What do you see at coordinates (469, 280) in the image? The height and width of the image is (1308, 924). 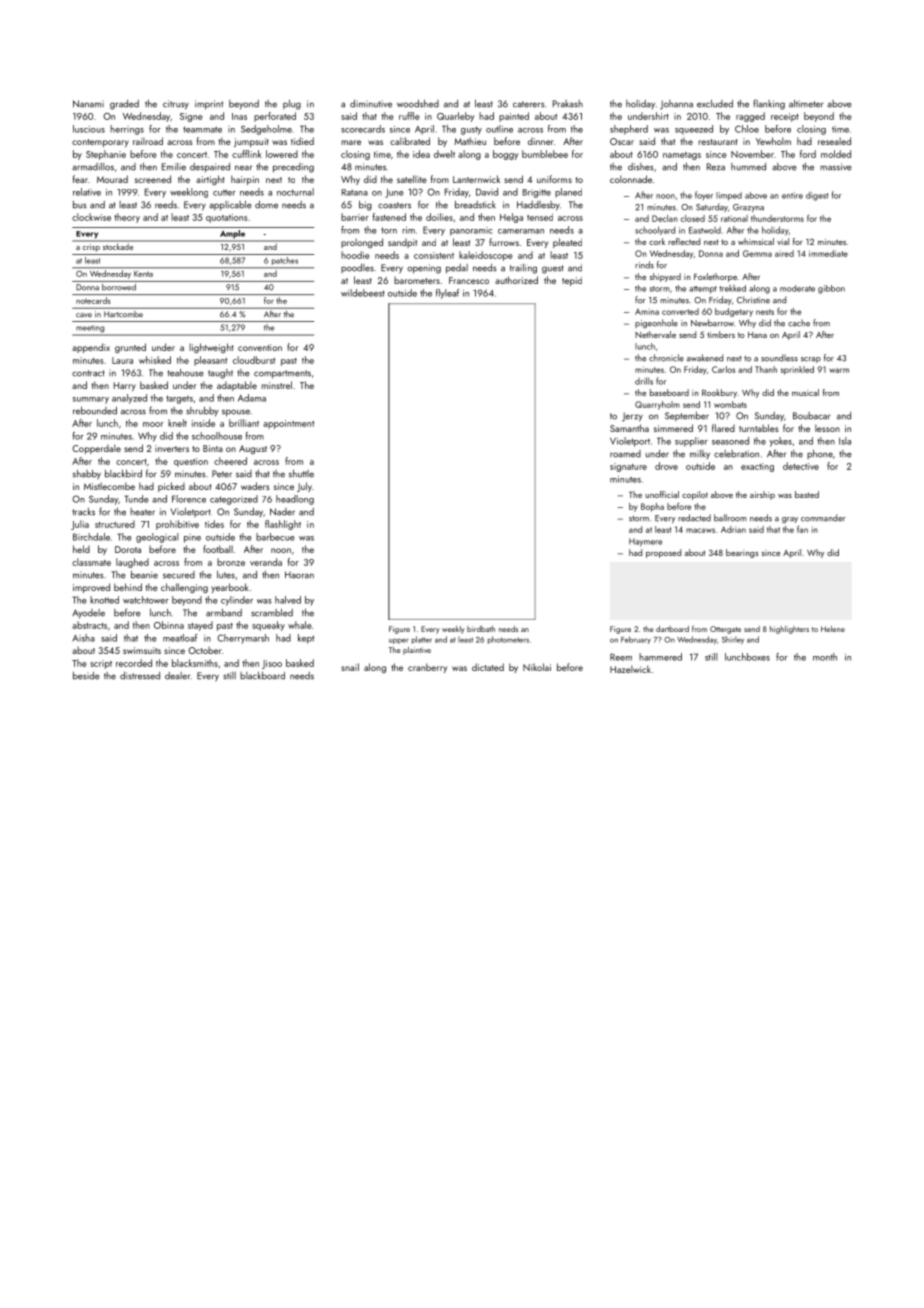 I see `Francesco` at bounding box center [469, 280].
